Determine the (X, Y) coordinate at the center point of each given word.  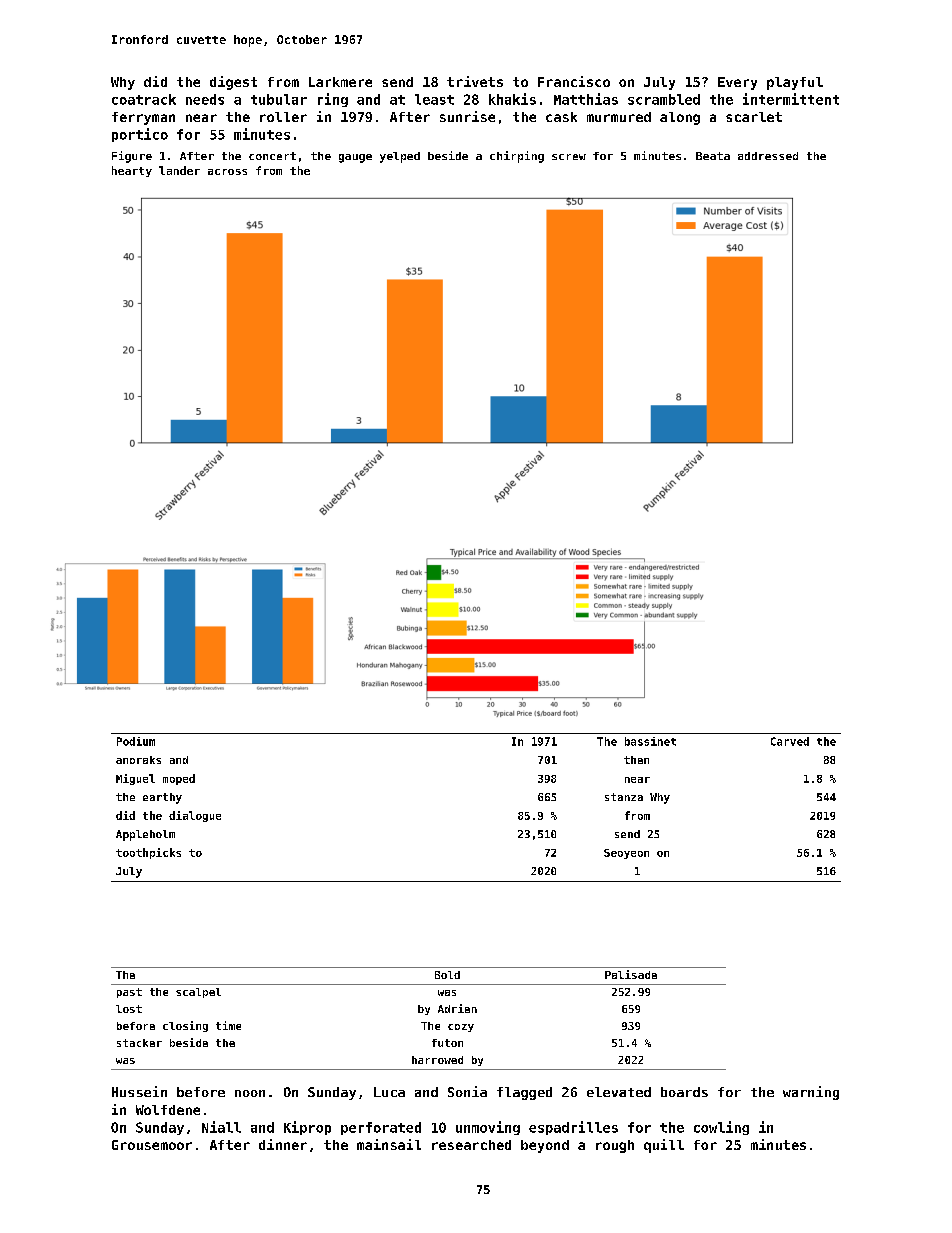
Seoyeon (626, 854)
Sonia (467, 1091)
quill (664, 1146)
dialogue (195, 816)
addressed (768, 156)
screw (569, 157)
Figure (132, 157)
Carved (790, 741)
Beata (713, 156)
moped (179, 779)
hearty (132, 171)
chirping (517, 157)
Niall (221, 1127)
